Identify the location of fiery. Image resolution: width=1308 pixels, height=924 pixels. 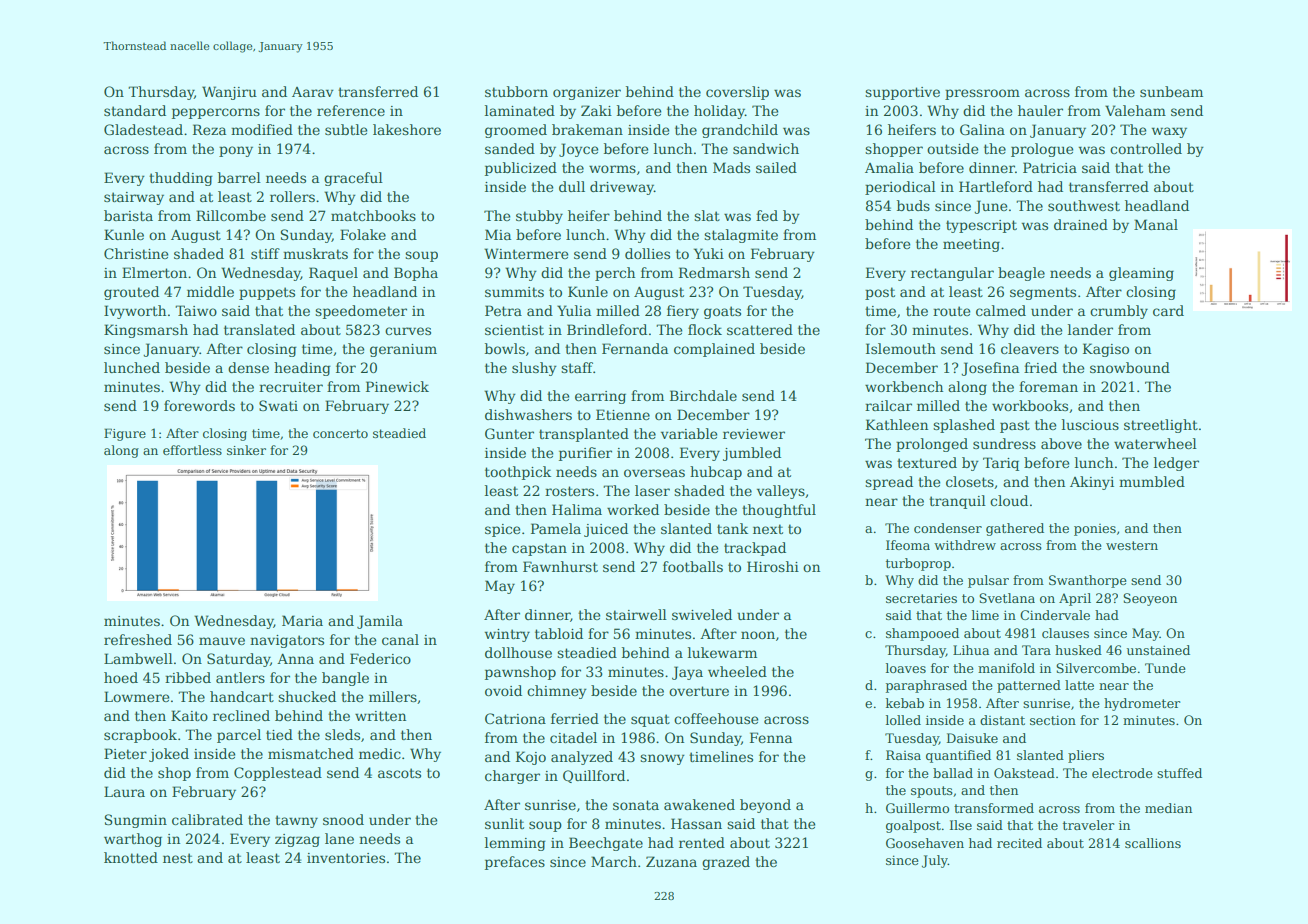
(683, 312).
